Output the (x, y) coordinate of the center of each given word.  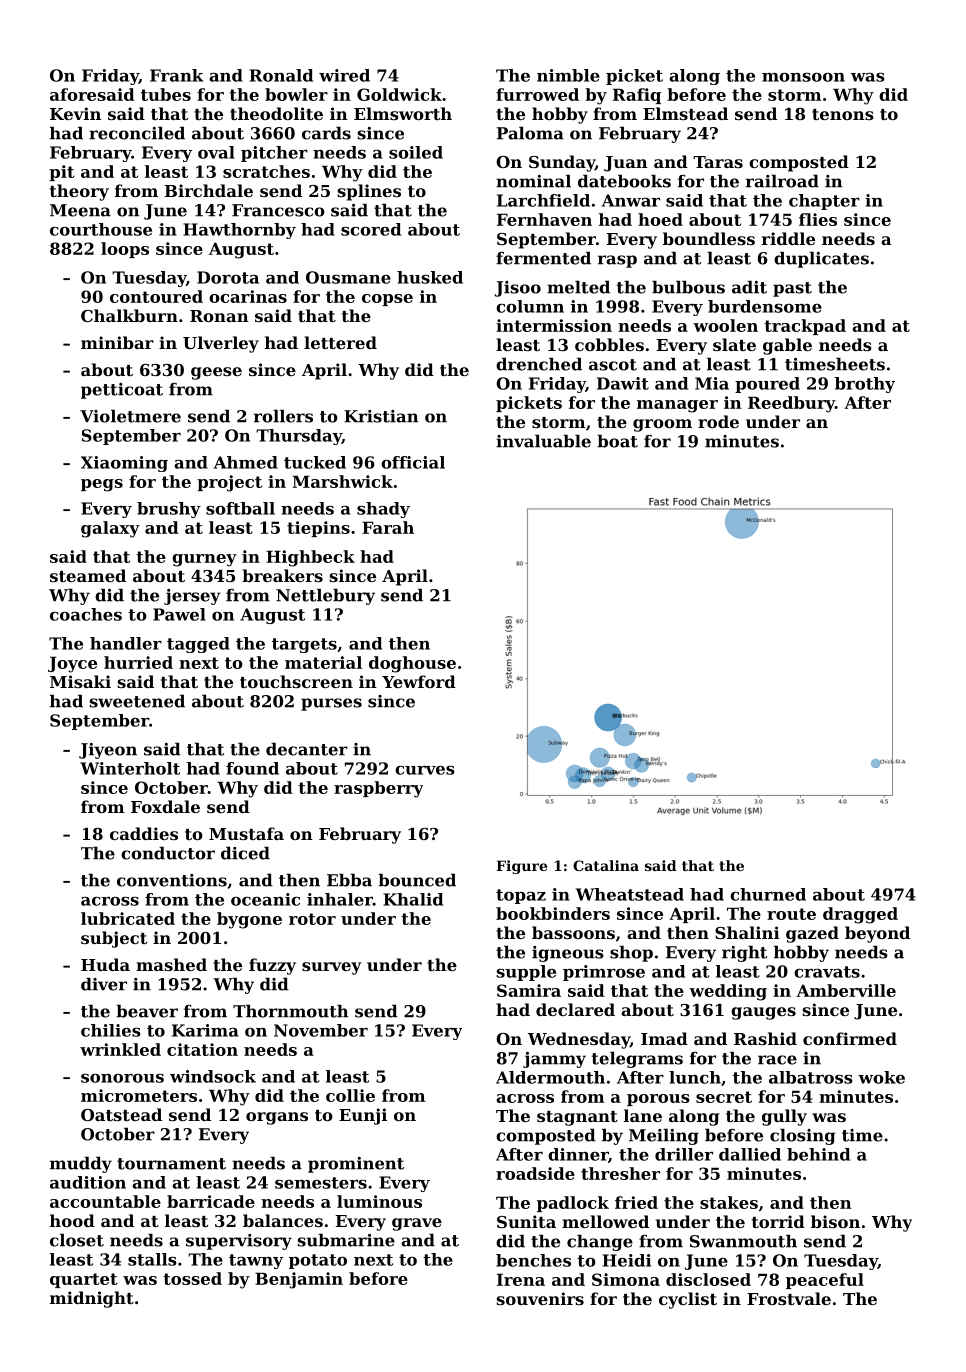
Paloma (530, 133)
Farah (388, 527)
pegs (102, 485)
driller (684, 1154)
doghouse (412, 664)
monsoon (803, 77)
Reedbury (791, 404)
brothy (865, 385)
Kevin (75, 113)
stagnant (577, 1118)
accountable (105, 1201)
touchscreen (296, 681)
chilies (111, 1030)
